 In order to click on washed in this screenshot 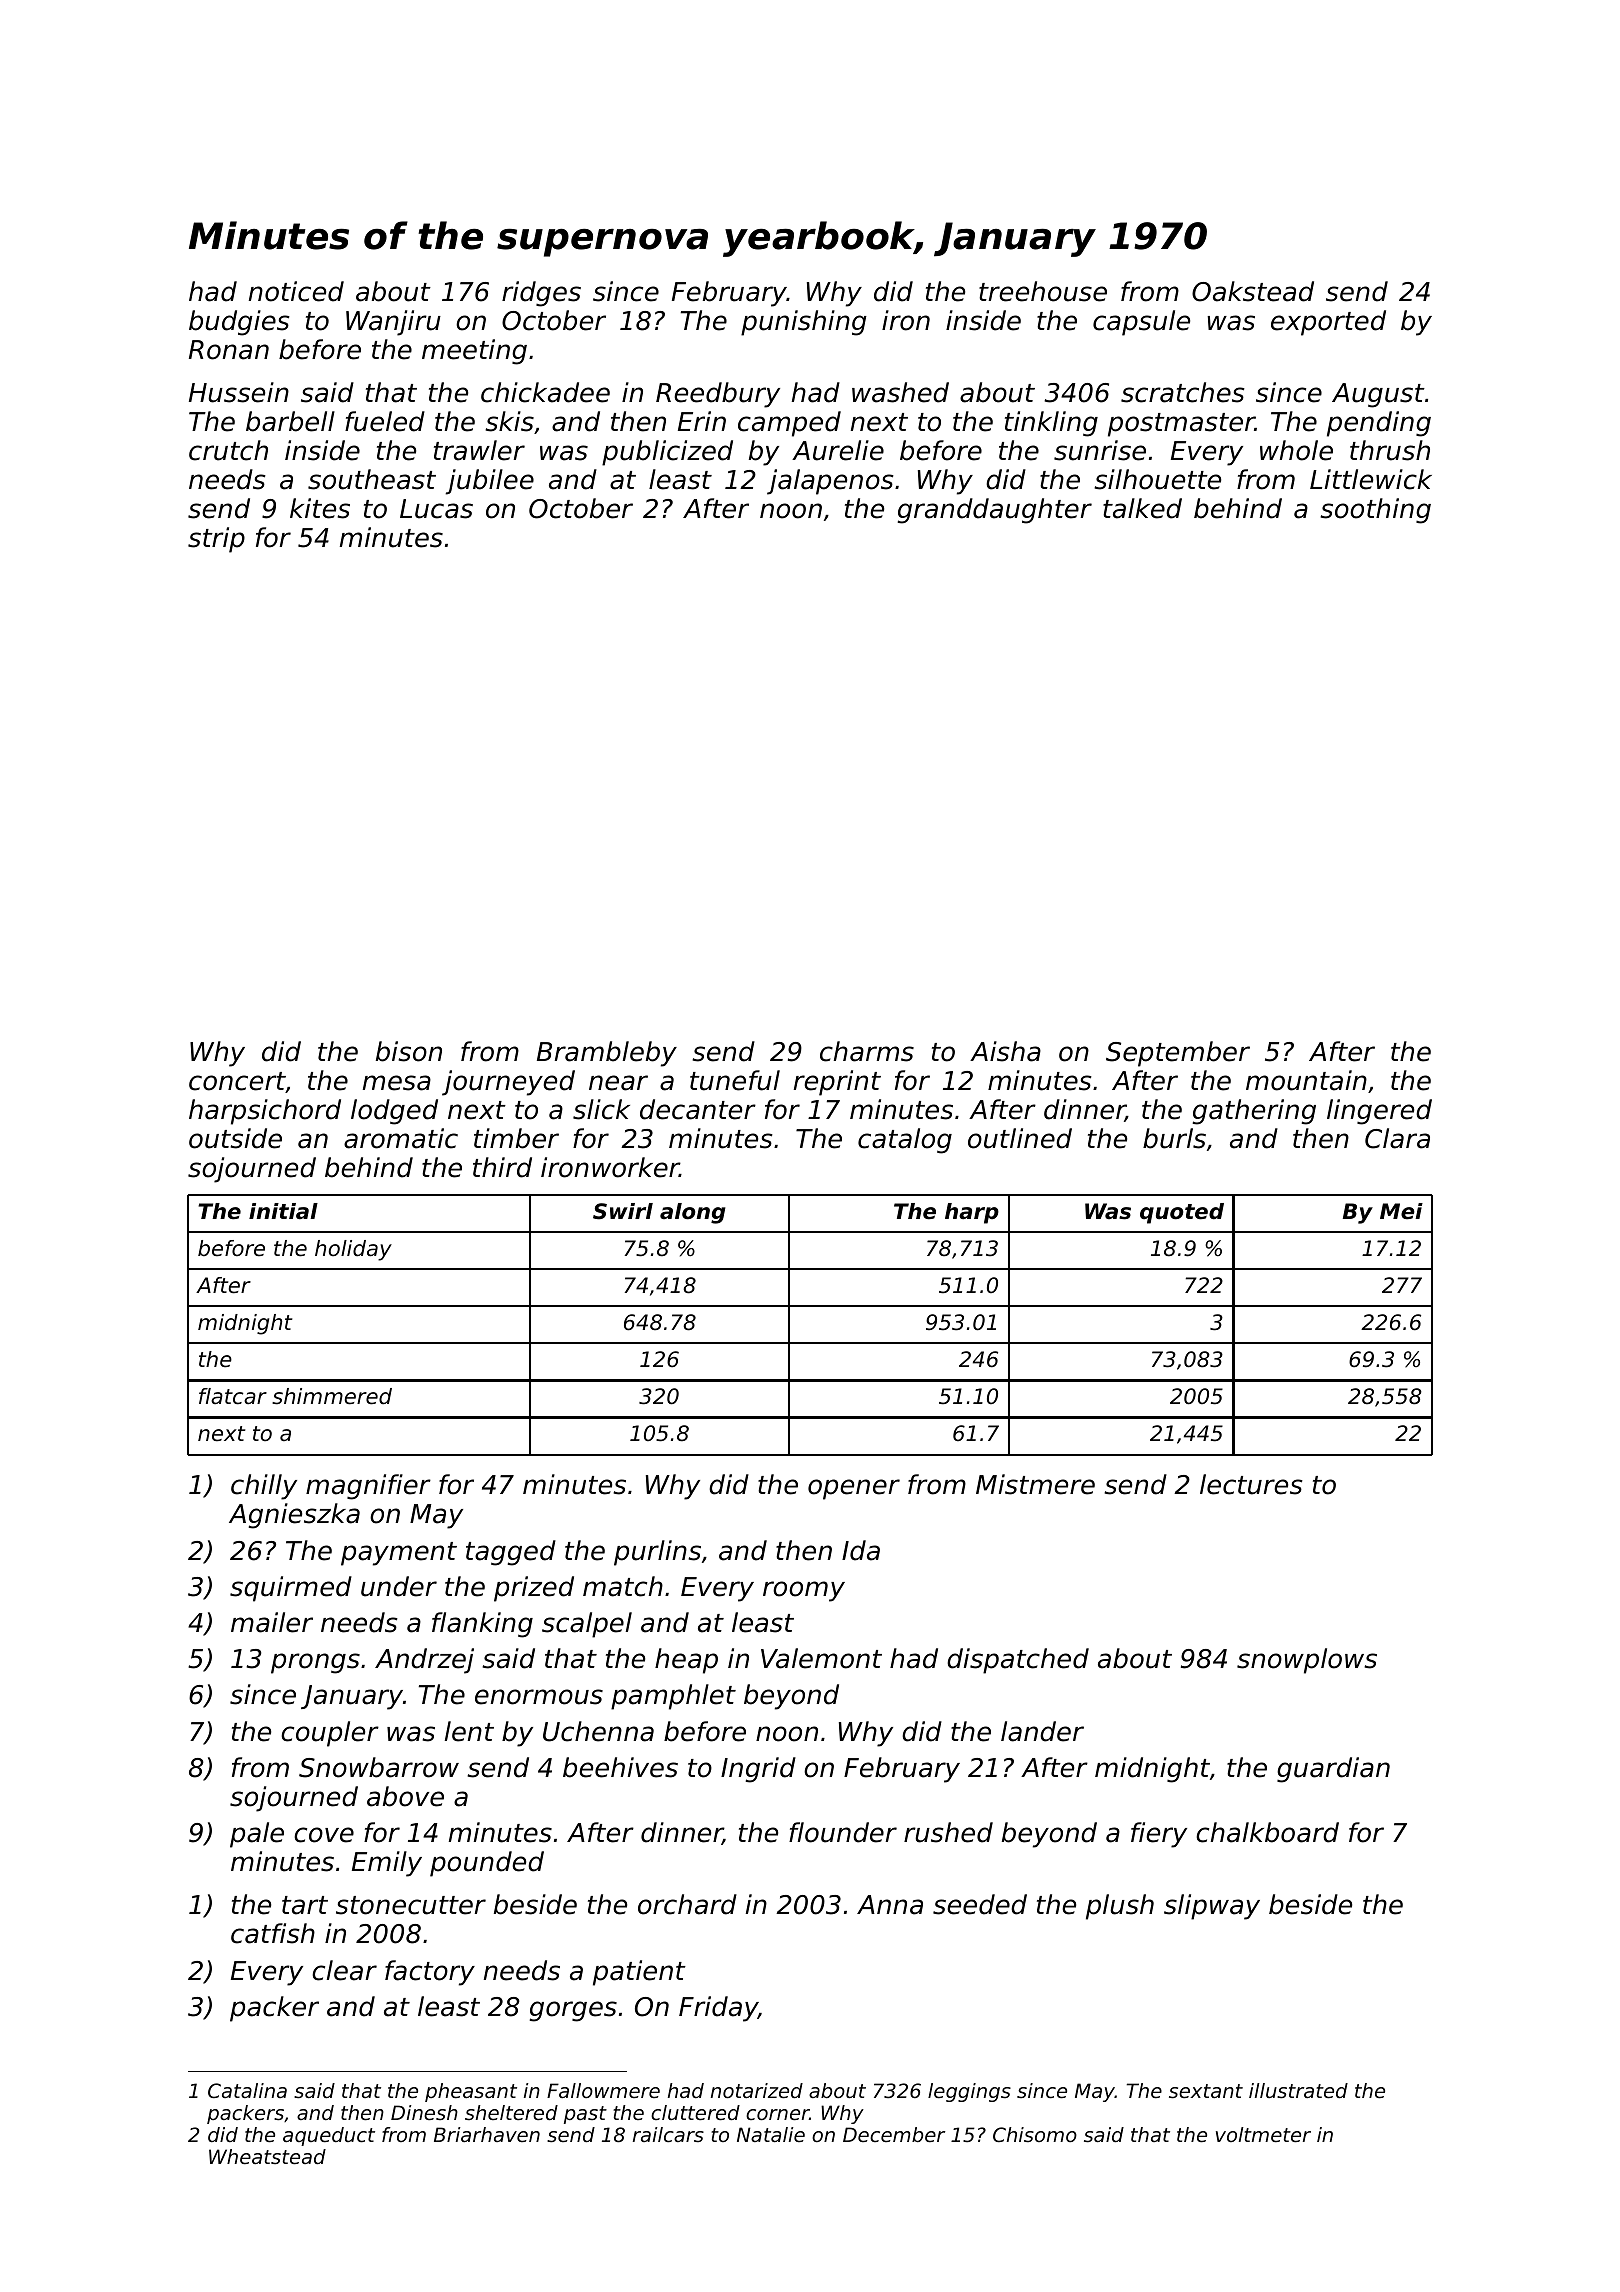, I will do `click(900, 392)`.
